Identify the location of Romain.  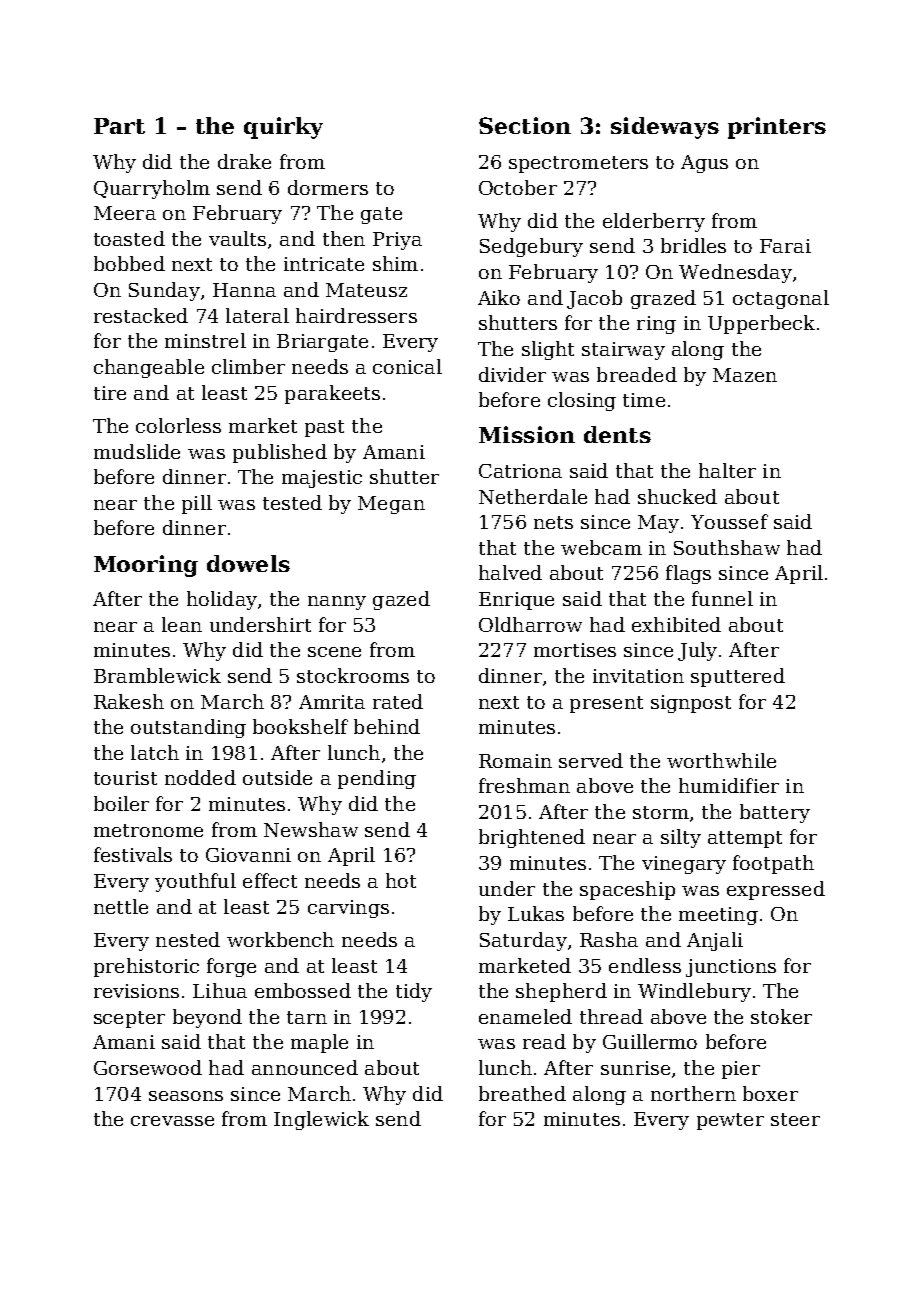
(515, 761).
